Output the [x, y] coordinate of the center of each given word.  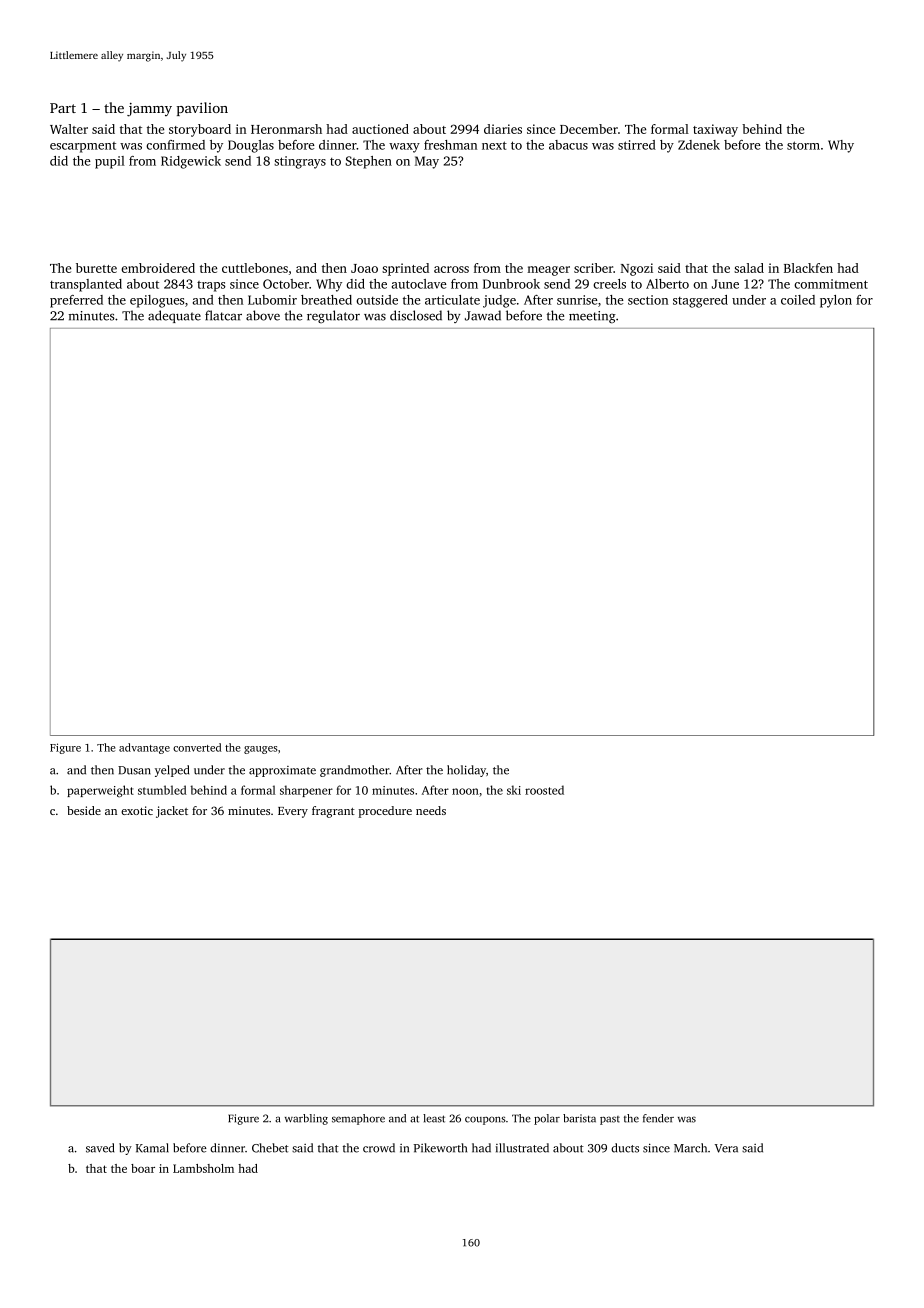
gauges [260, 750]
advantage [144, 748]
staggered [700, 301]
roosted [544, 790]
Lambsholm [203, 1168]
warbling [306, 1119]
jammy [149, 110]
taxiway [715, 130]
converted [197, 747]
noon [465, 791]
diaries [503, 129]
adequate [174, 316]
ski [514, 790]
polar [547, 1119]
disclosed [416, 315]
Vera [726, 1148]
